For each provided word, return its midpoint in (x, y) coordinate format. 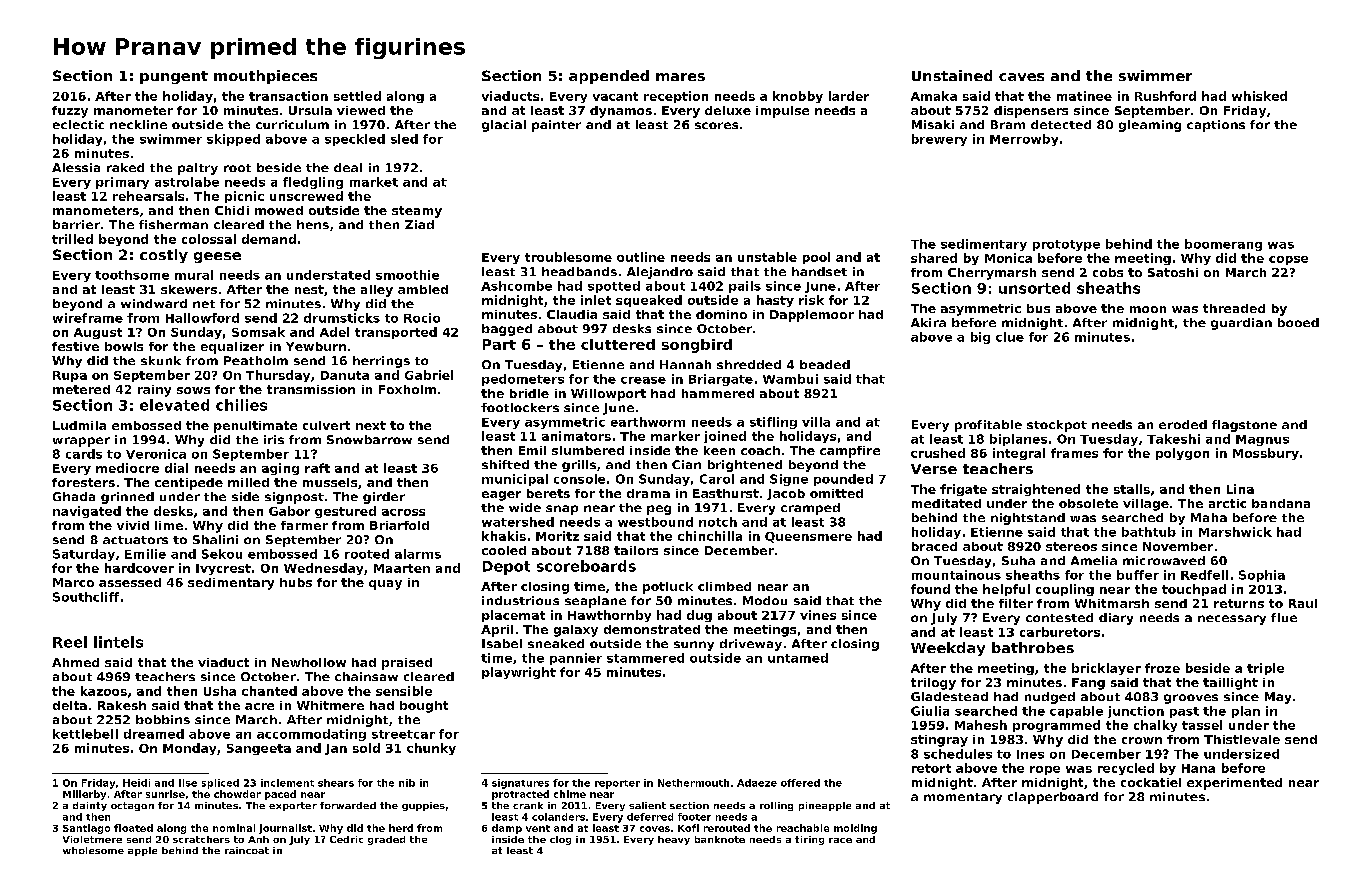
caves (1021, 77)
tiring (809, 840)
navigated (87, 512)
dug (699, 616)
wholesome (93, 850)
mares (680, 77)
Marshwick (1235, 532)
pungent (174, 77)
